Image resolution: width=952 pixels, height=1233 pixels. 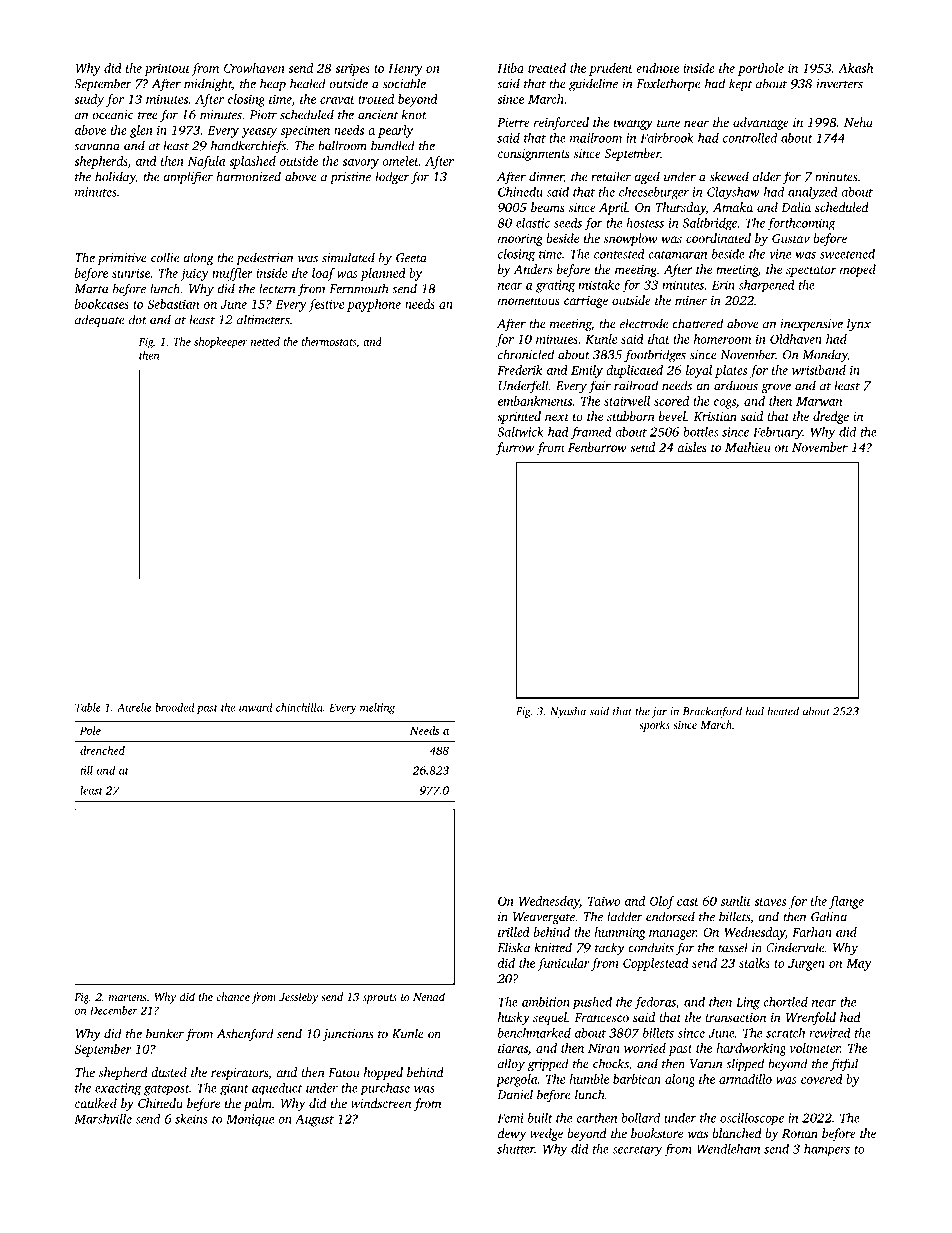 I want to click on ancient, so click(x=378, y=115).
